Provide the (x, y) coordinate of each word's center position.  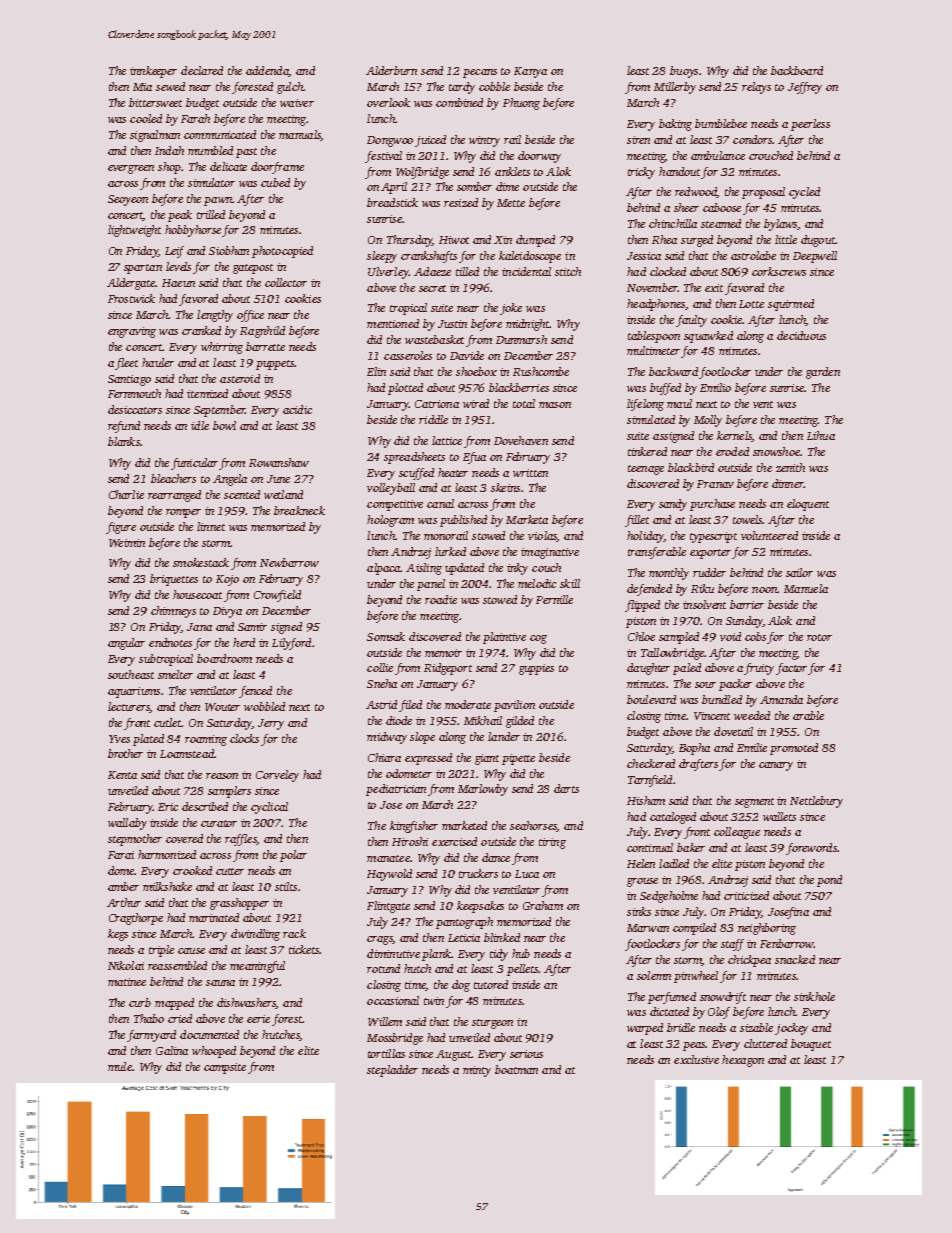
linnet (211, 526)
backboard (797, 70)
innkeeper (153, 72)
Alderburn (391, 70)
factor (792, 669)
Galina (172, 1050)
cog (538, 639)
